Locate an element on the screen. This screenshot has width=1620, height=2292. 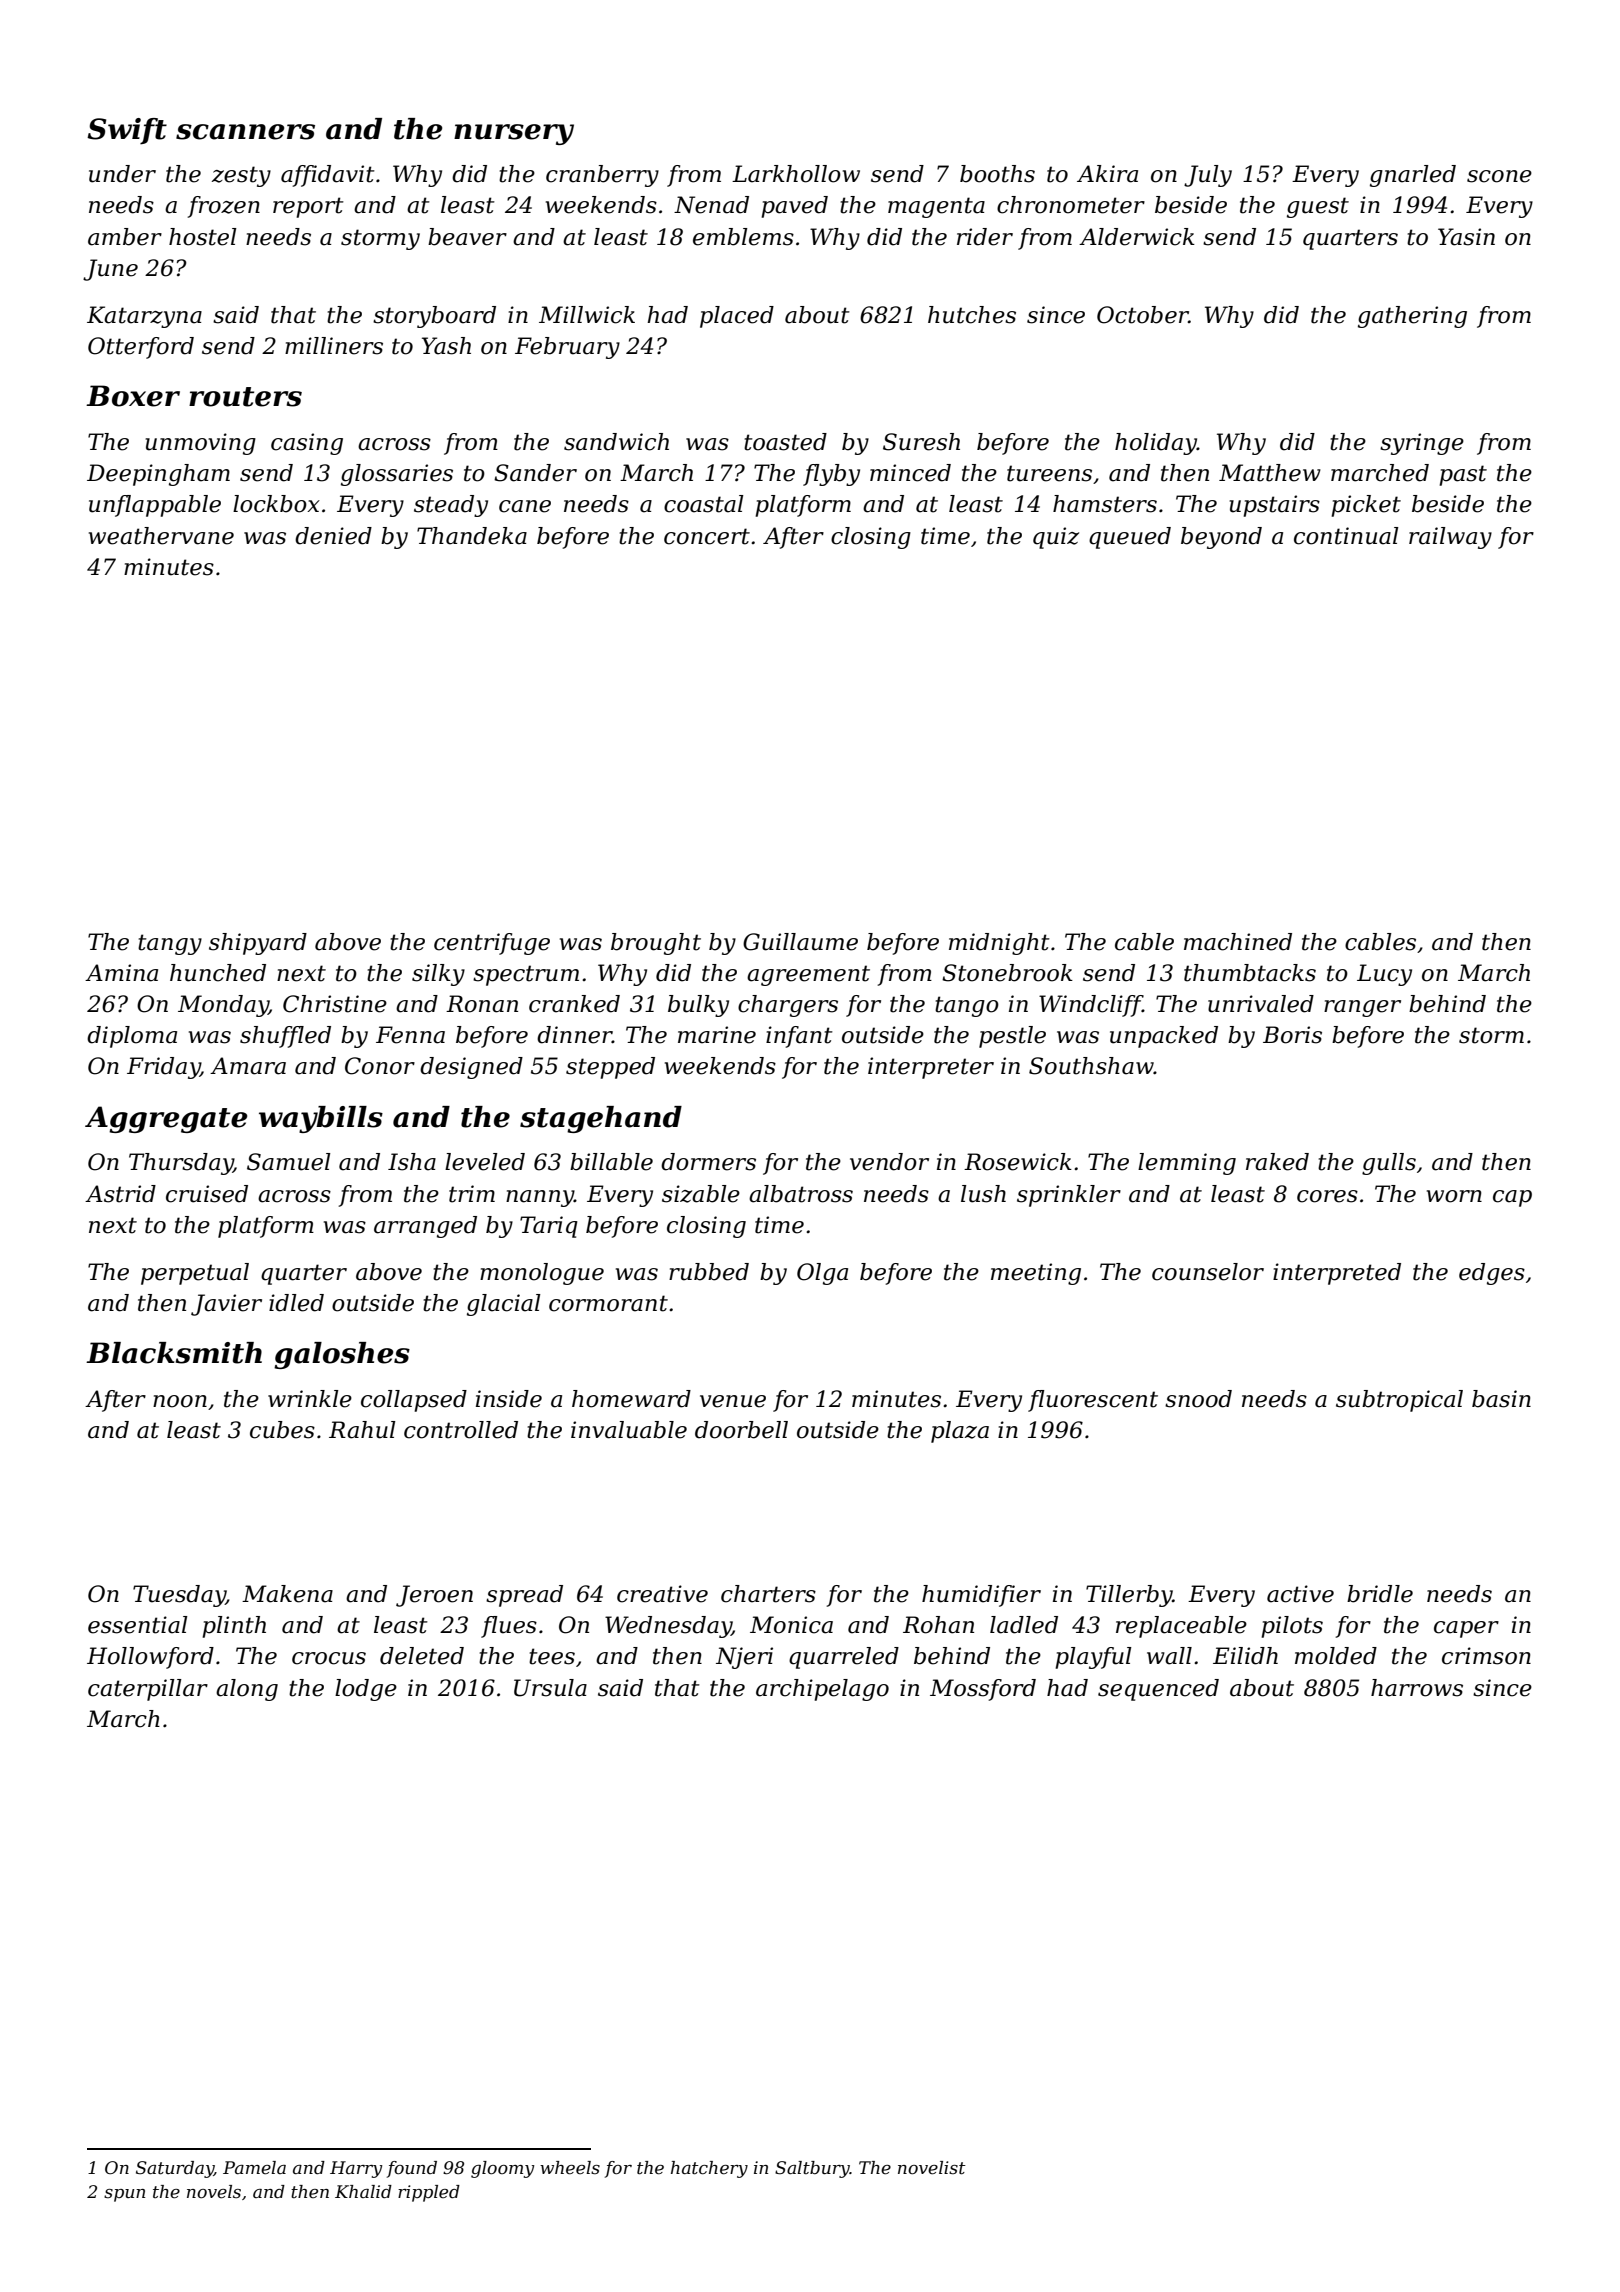
Olga is located at coordinates (822, 1274).
